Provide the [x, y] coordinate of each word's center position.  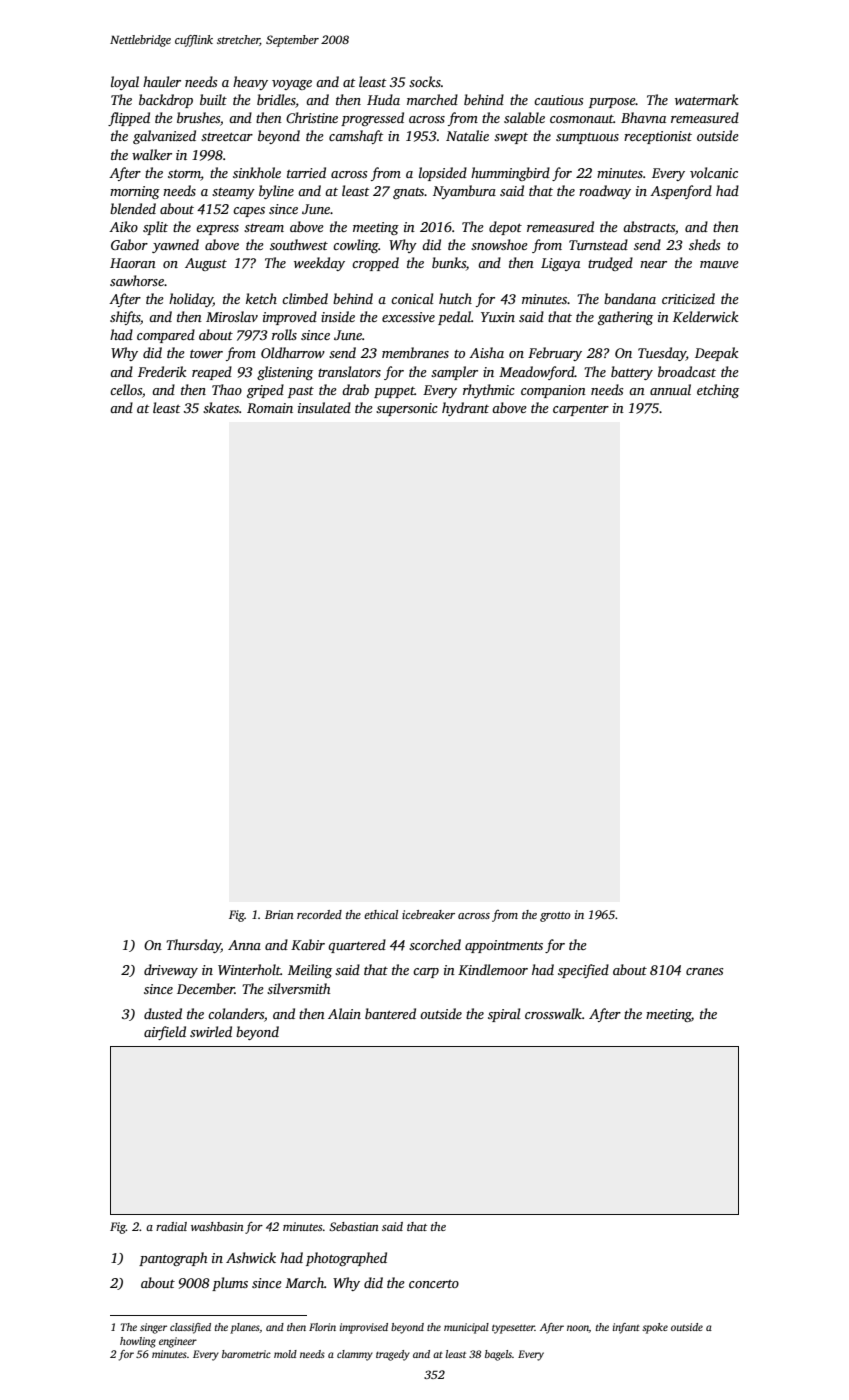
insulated [324, 407]
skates [221, 407]
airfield [165, 1033]
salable [524, 117]
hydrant [465, 409]
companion [553, 391]
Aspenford [681, 192]
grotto [555, 917]
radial [171, 1226]
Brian [279, 914]
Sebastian [354, 1226]
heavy [250, 83]
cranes [704, 971]
